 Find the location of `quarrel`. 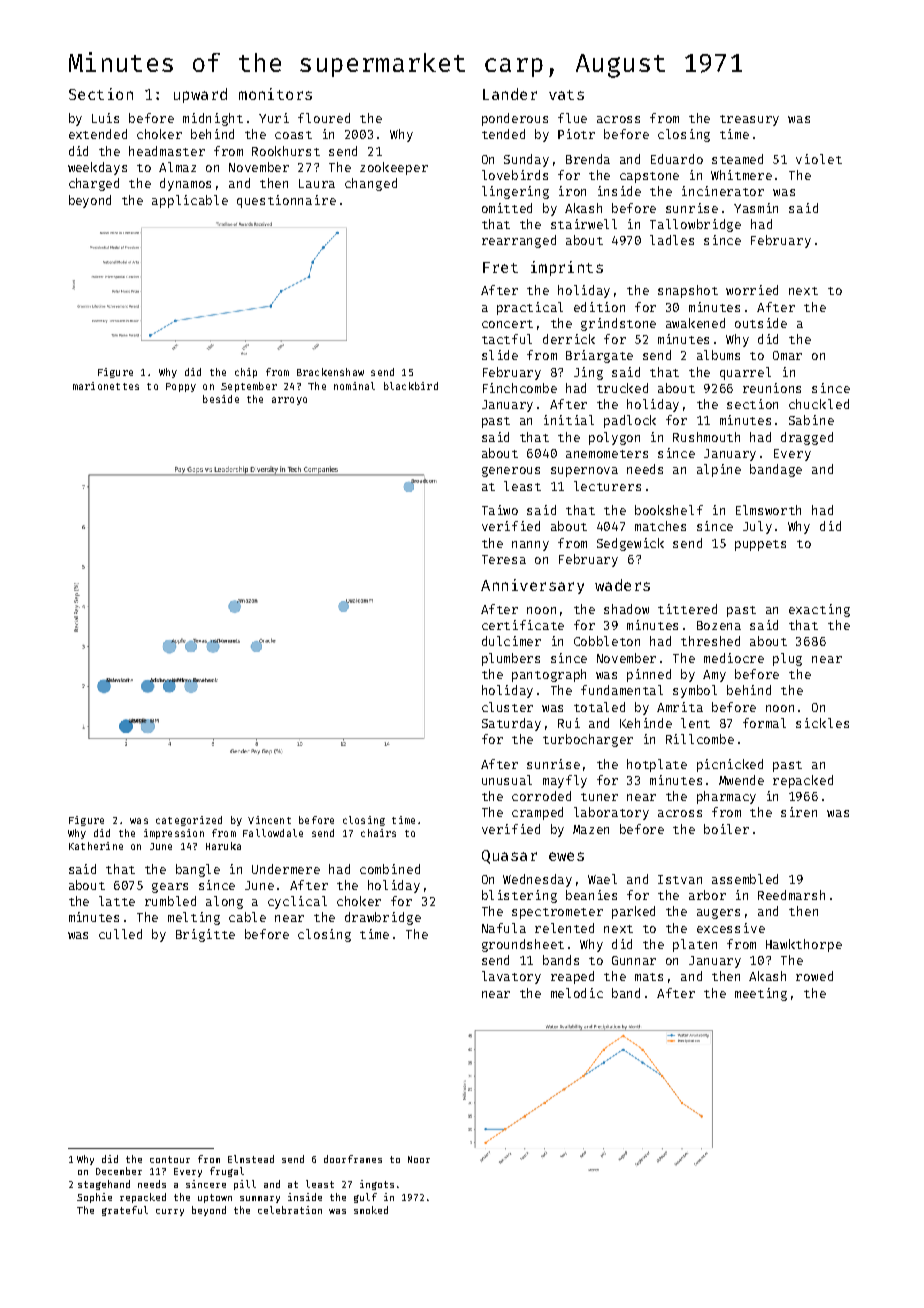

quarrel is located at coordinates (745, 373).
